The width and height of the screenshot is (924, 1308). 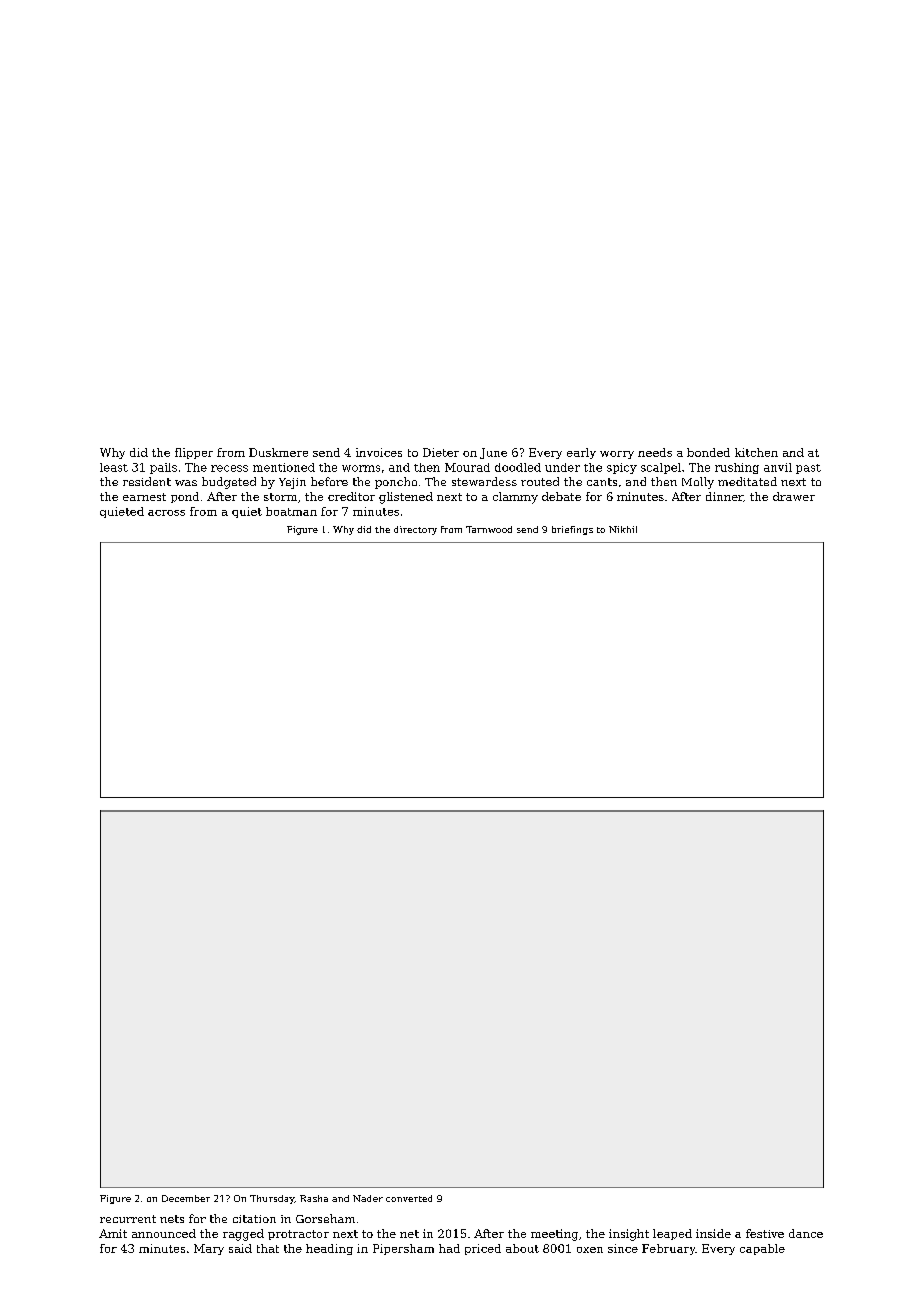 What do you see at coordinates (209, 1249) in the screenshot?
I see `Mary` at bounding box center [209, 1249].
